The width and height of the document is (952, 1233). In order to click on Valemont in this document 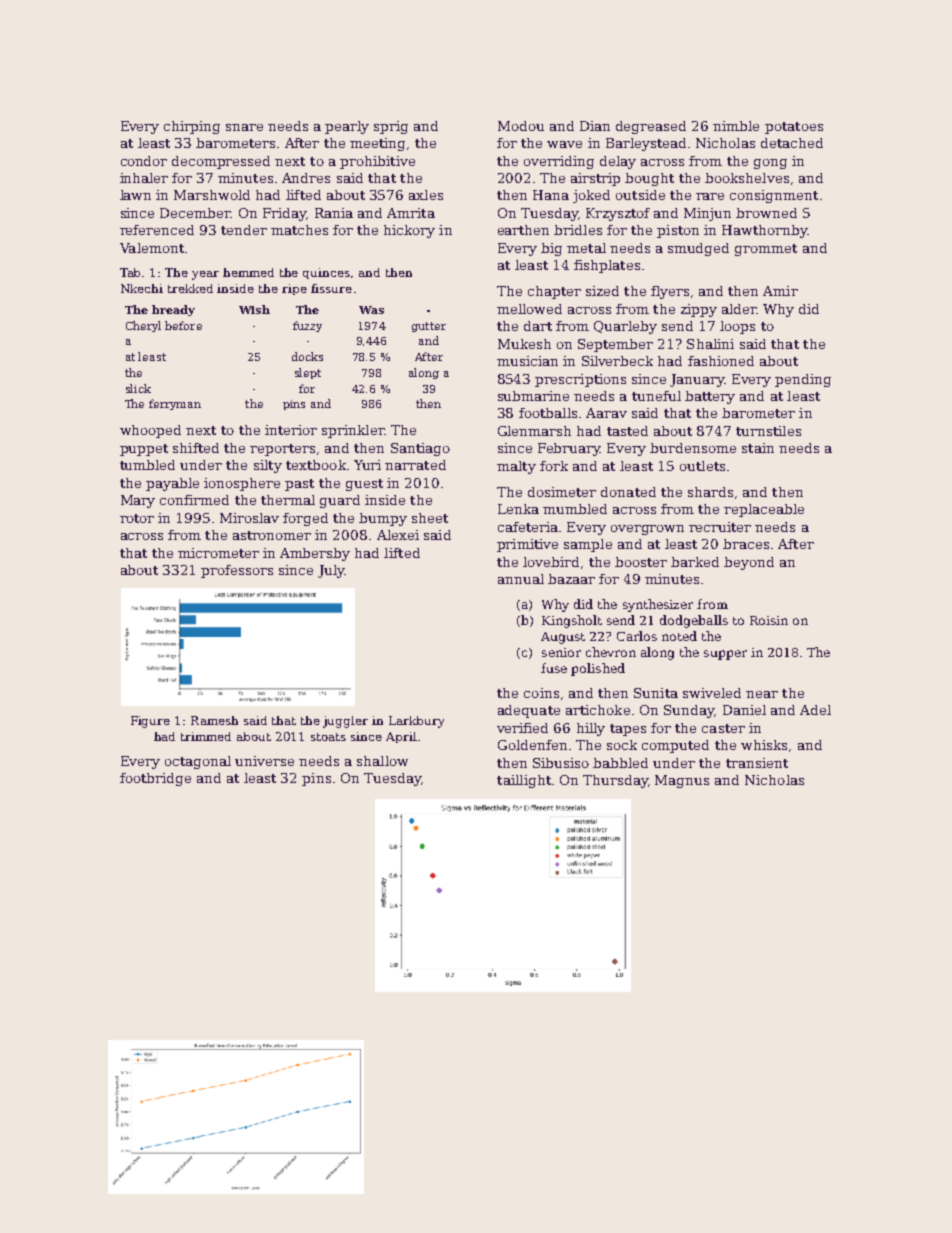, I will do `click(152, 248)`.
